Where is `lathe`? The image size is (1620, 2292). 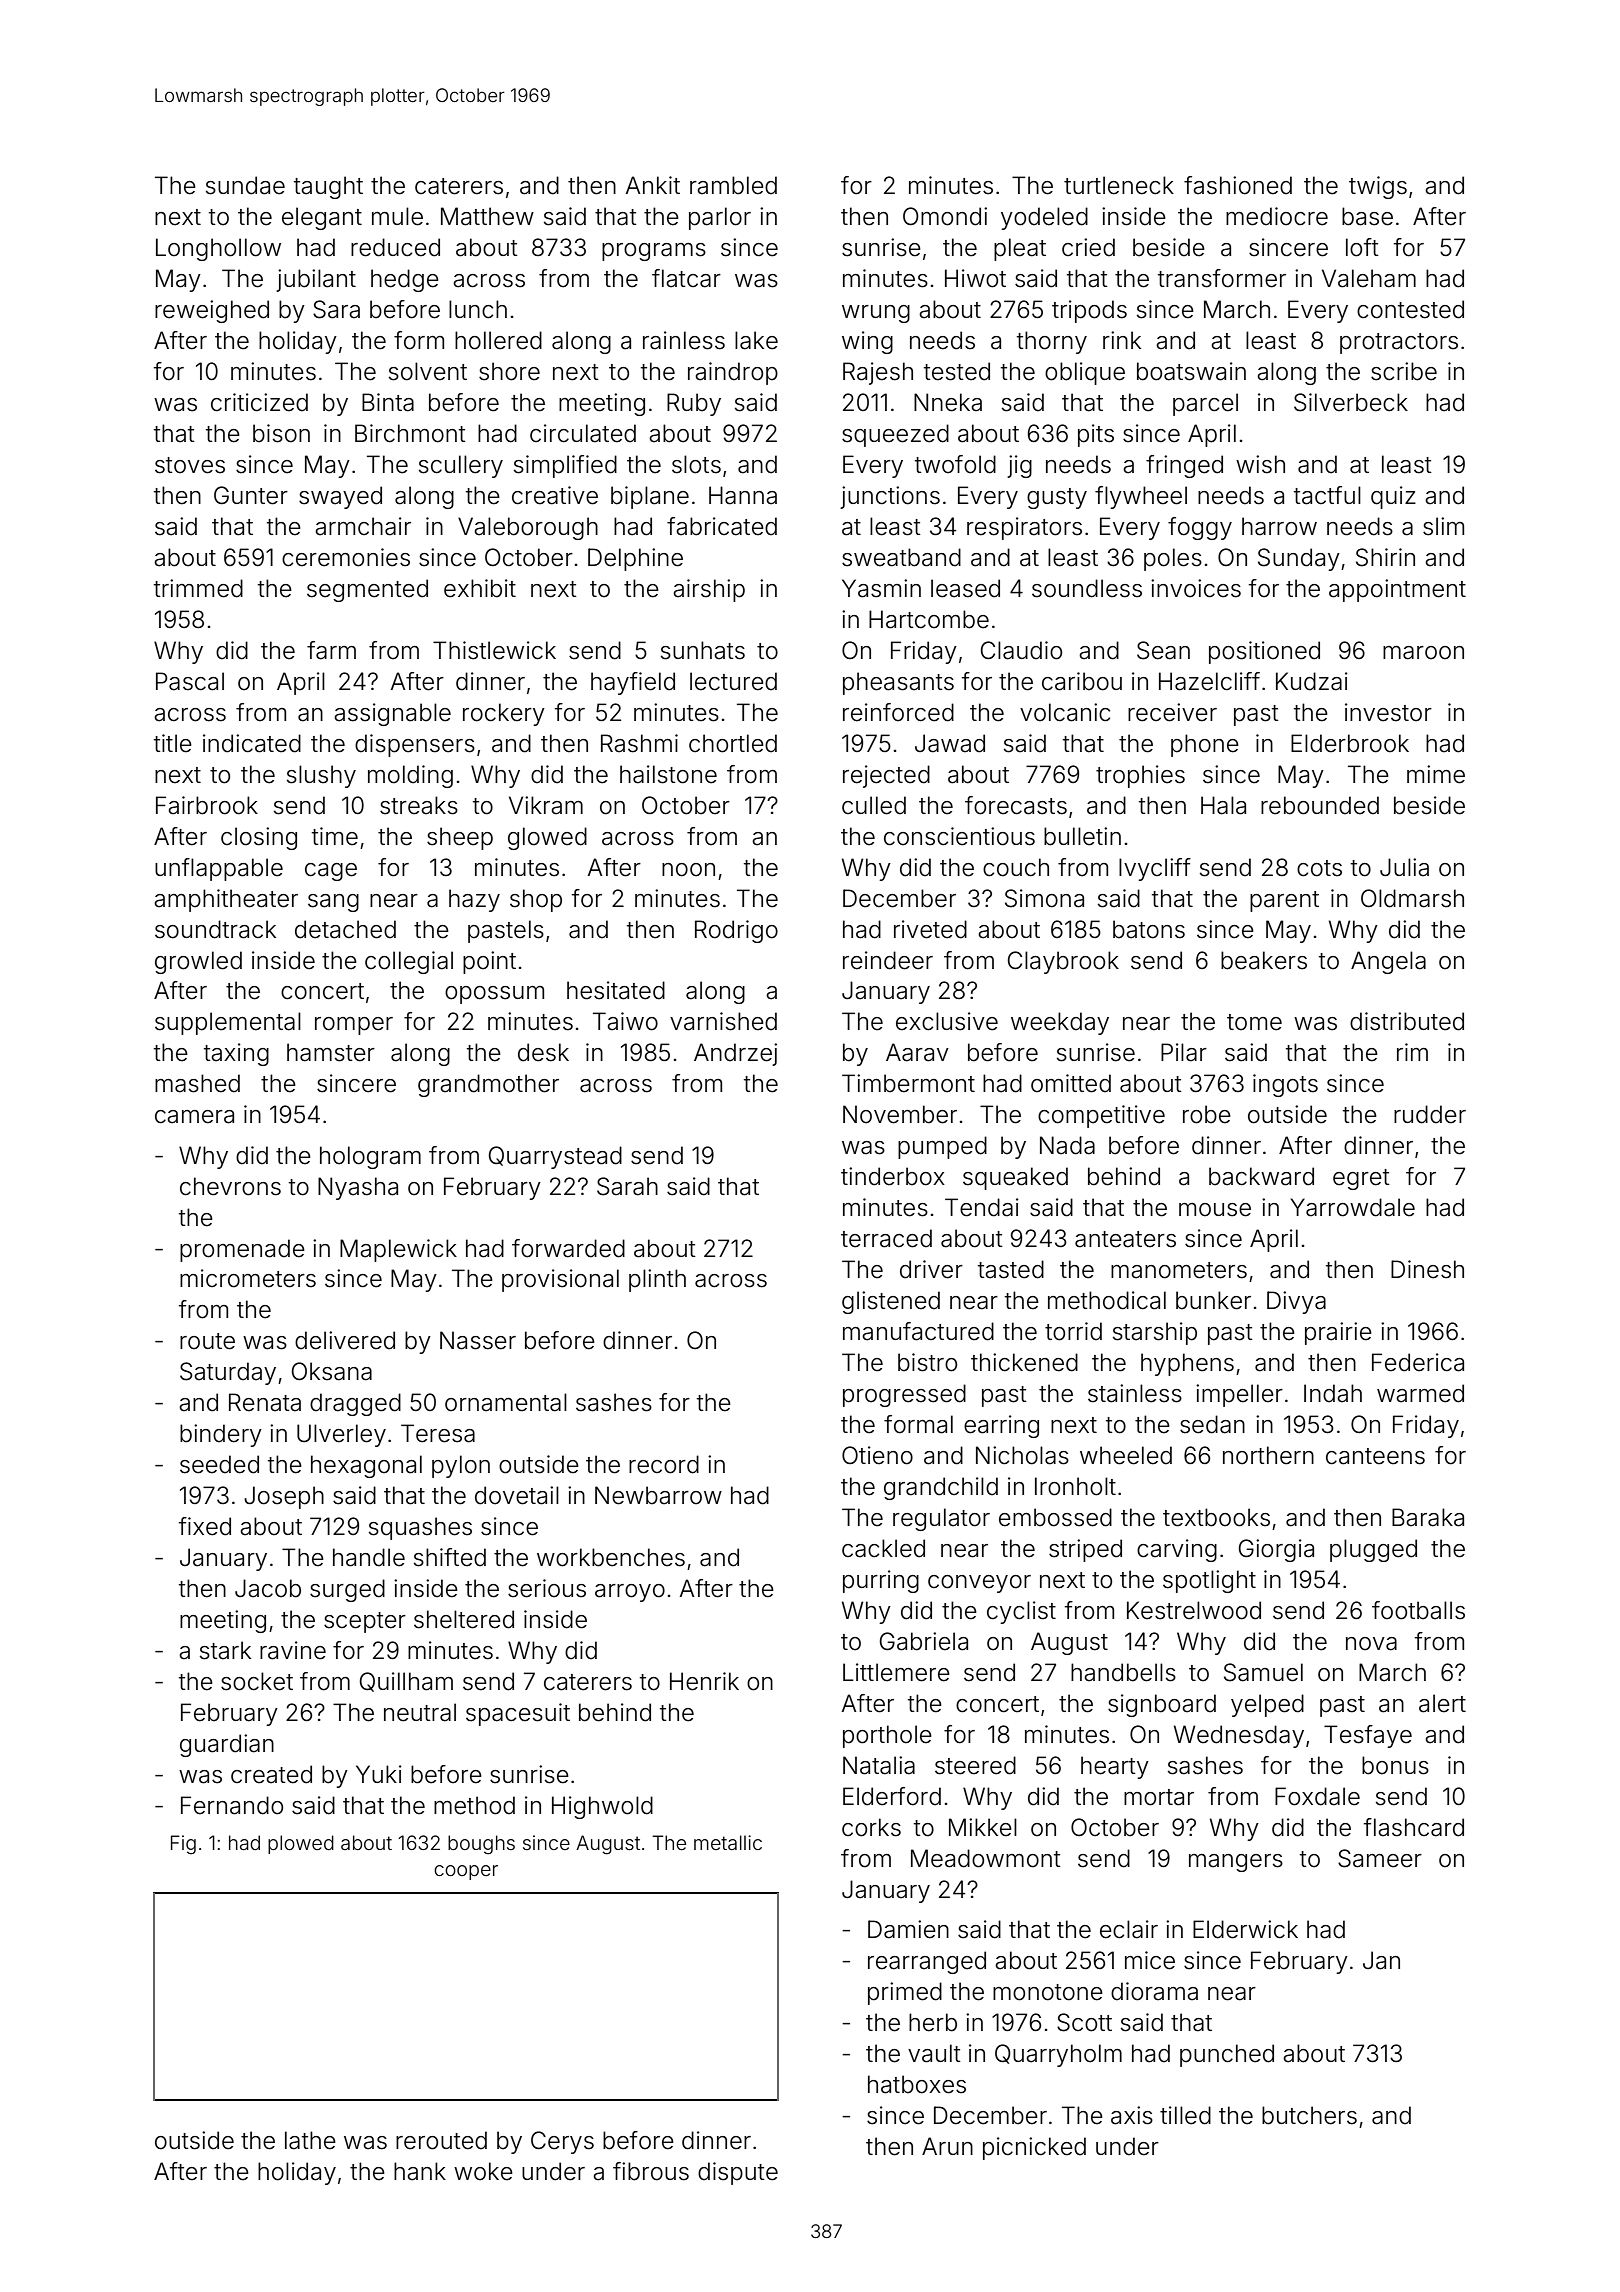 lathe is located at coordinates (310, 2140).
